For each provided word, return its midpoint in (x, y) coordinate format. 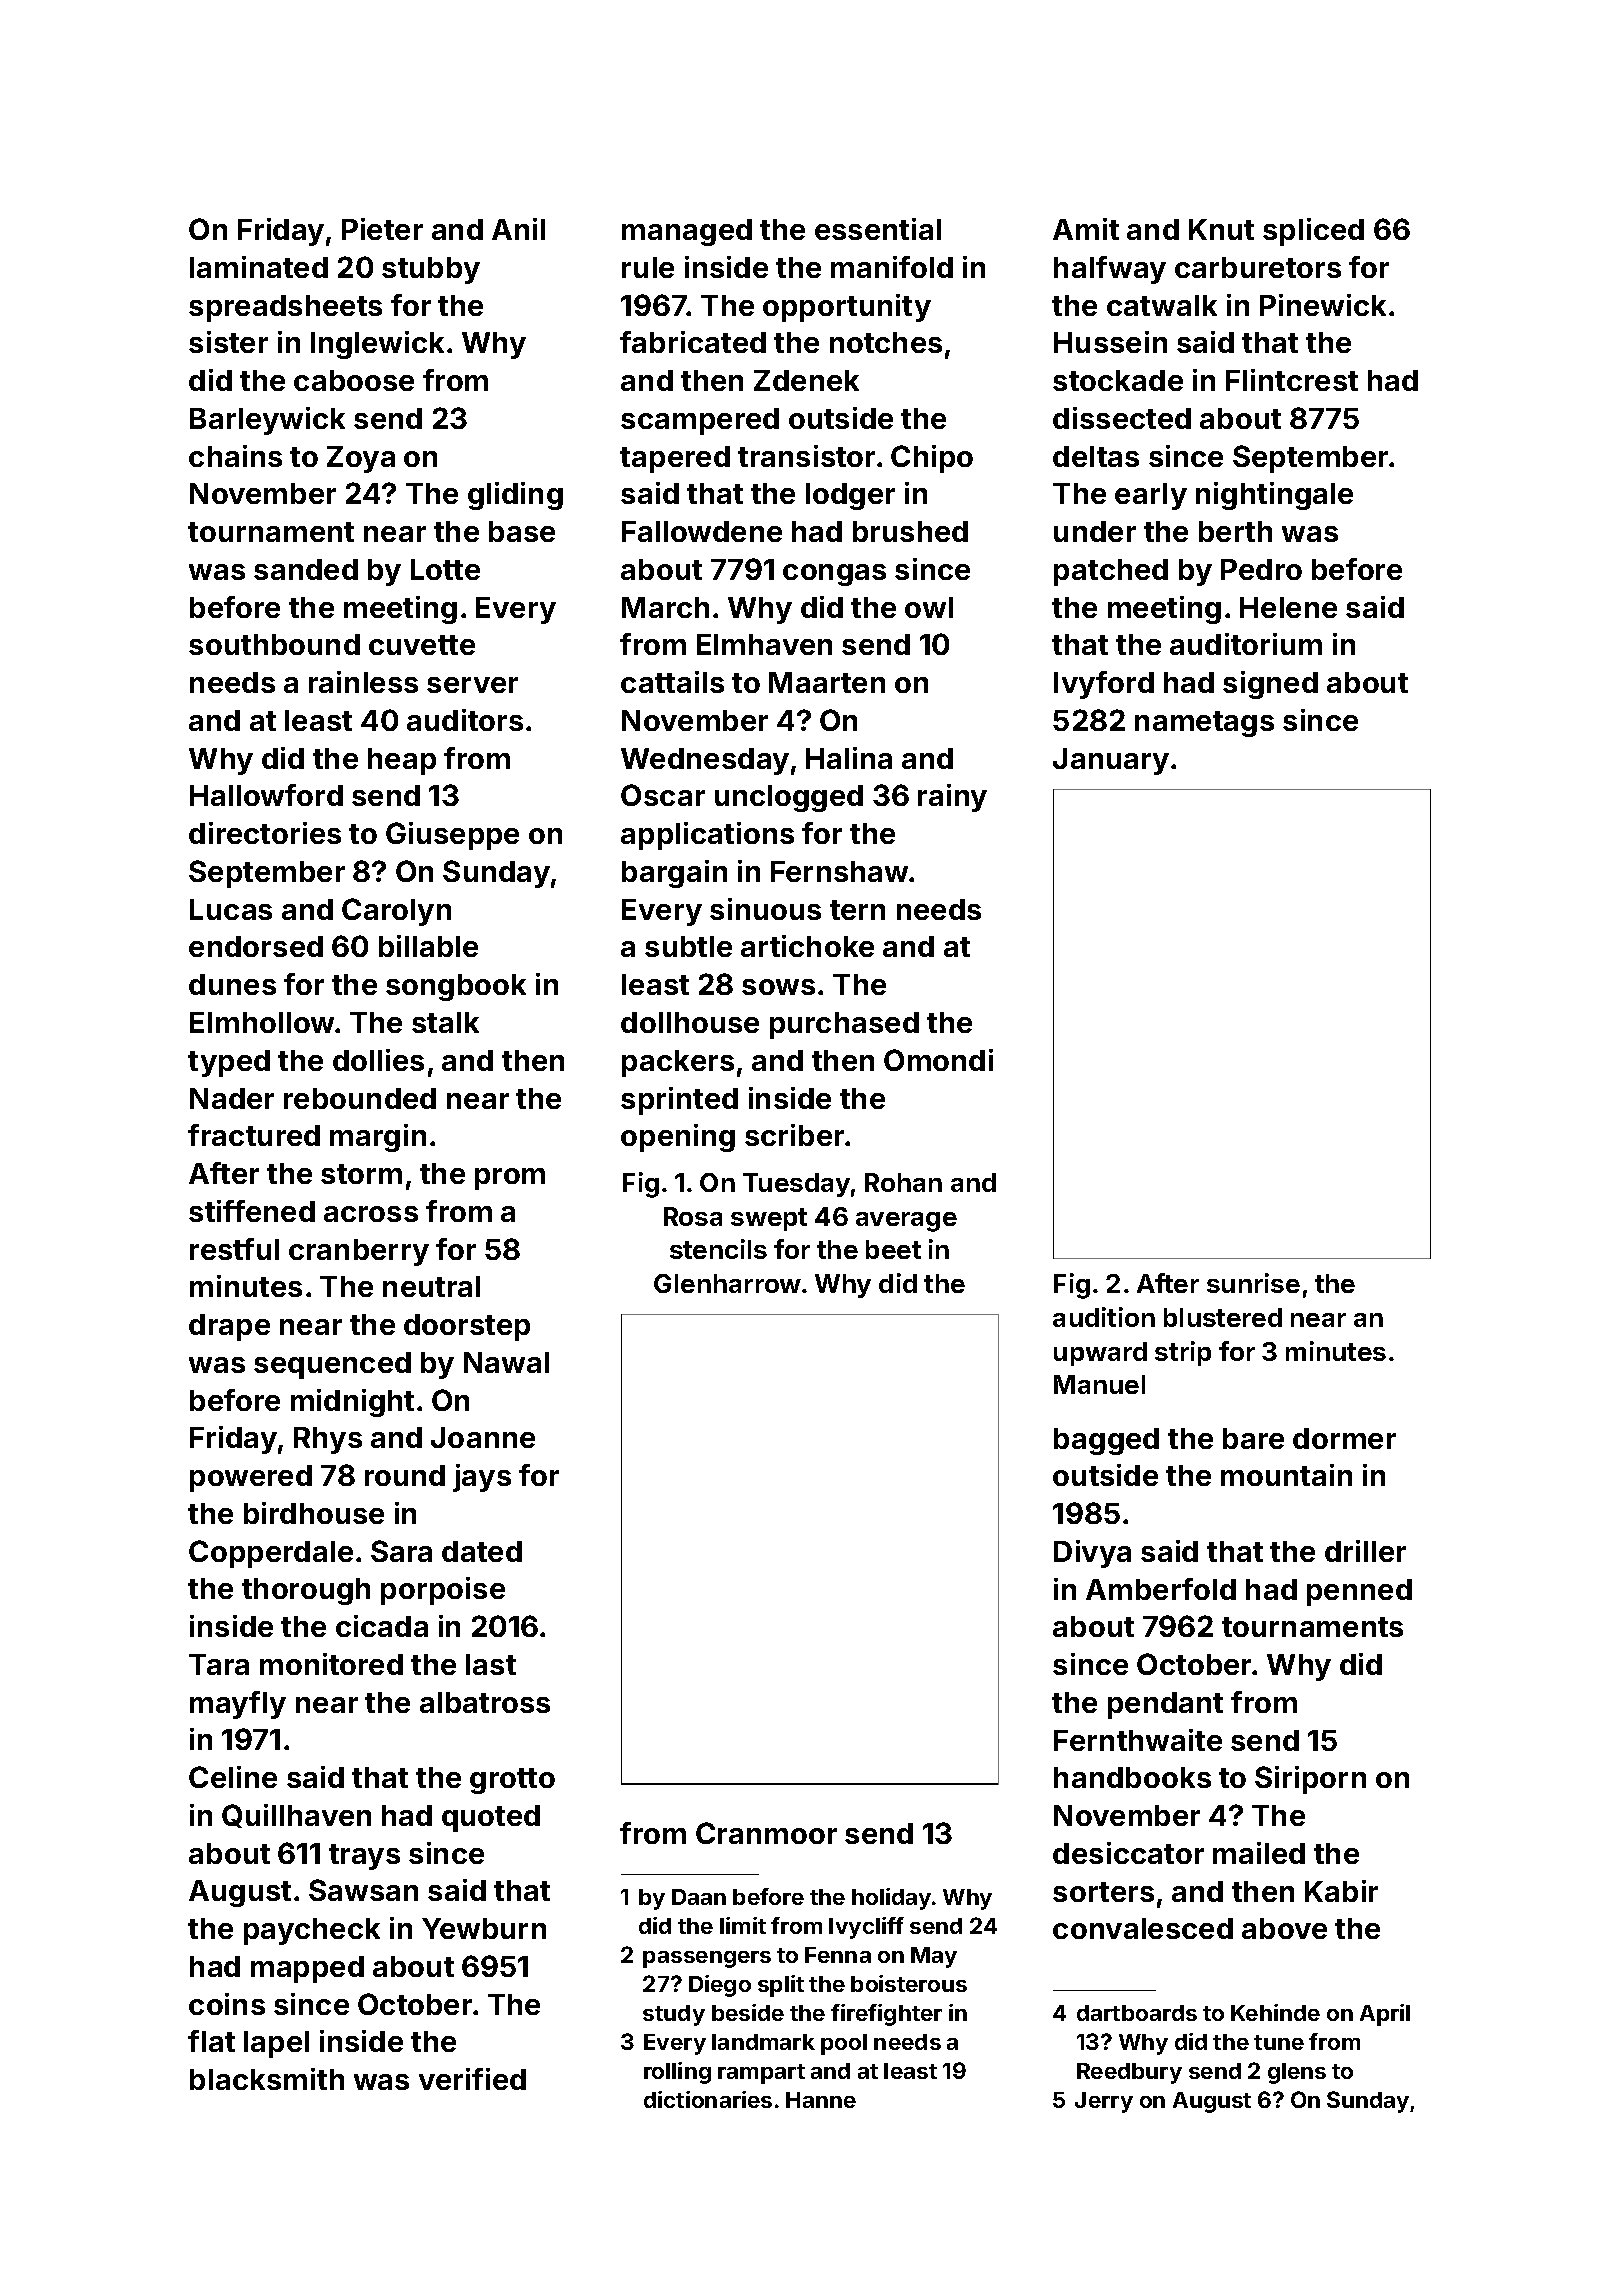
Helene (1288, 607)
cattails (672, 682)
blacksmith (267, 2079)
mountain (1286, 1475)
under (1095, 531)
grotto (512, 1781)
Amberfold (1161, 1589)
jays (482, 1478)
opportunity (847, 308)
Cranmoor (766, 1833)
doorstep (467, 1327)
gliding (515, 496)
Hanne (821, 2100)
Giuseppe (452, 836)
